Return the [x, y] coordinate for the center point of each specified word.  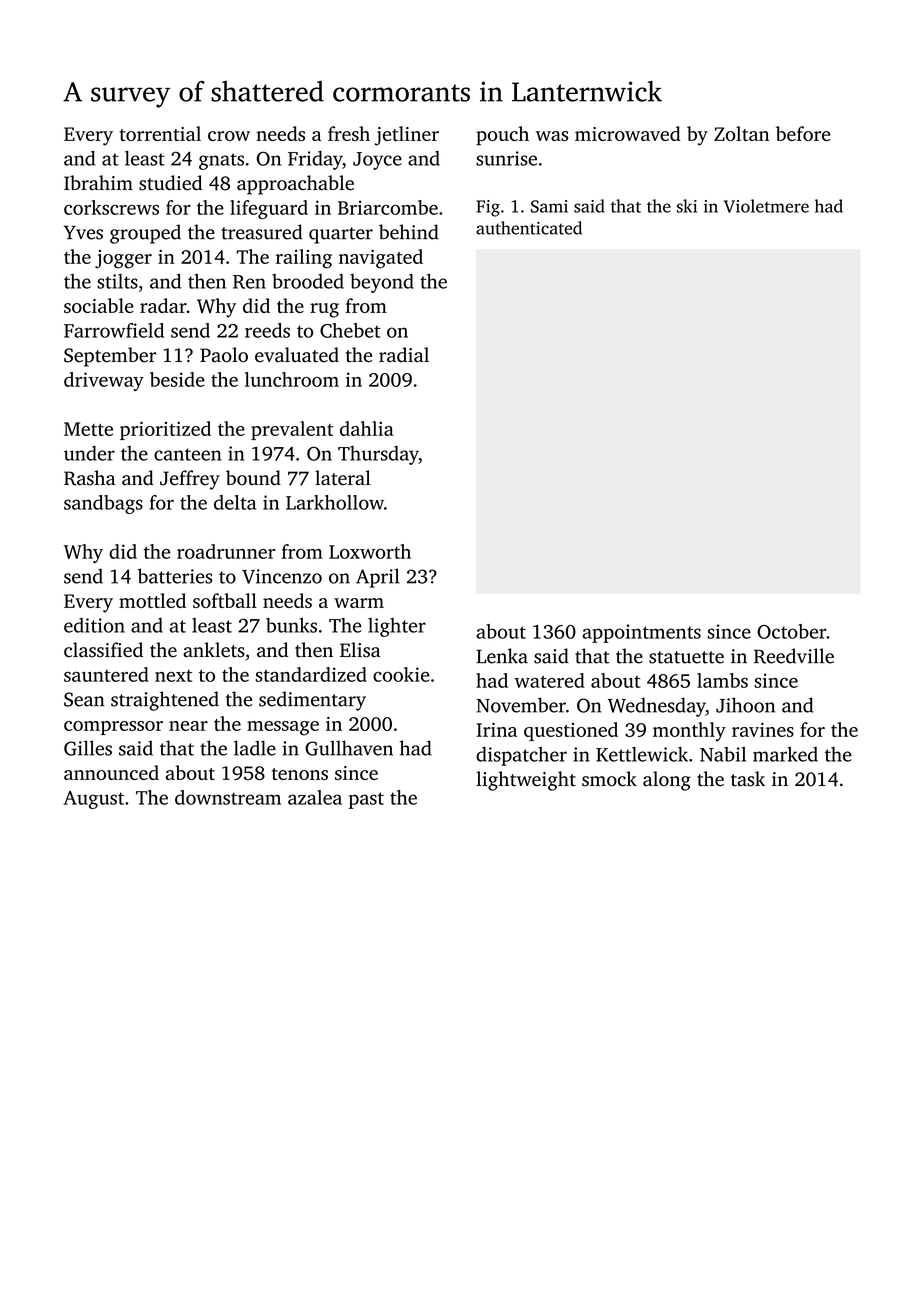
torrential [160, 133]
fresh [349, 133]
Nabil [723, 754]
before [803, 133]
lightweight [526, 781]
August [94, 800]
